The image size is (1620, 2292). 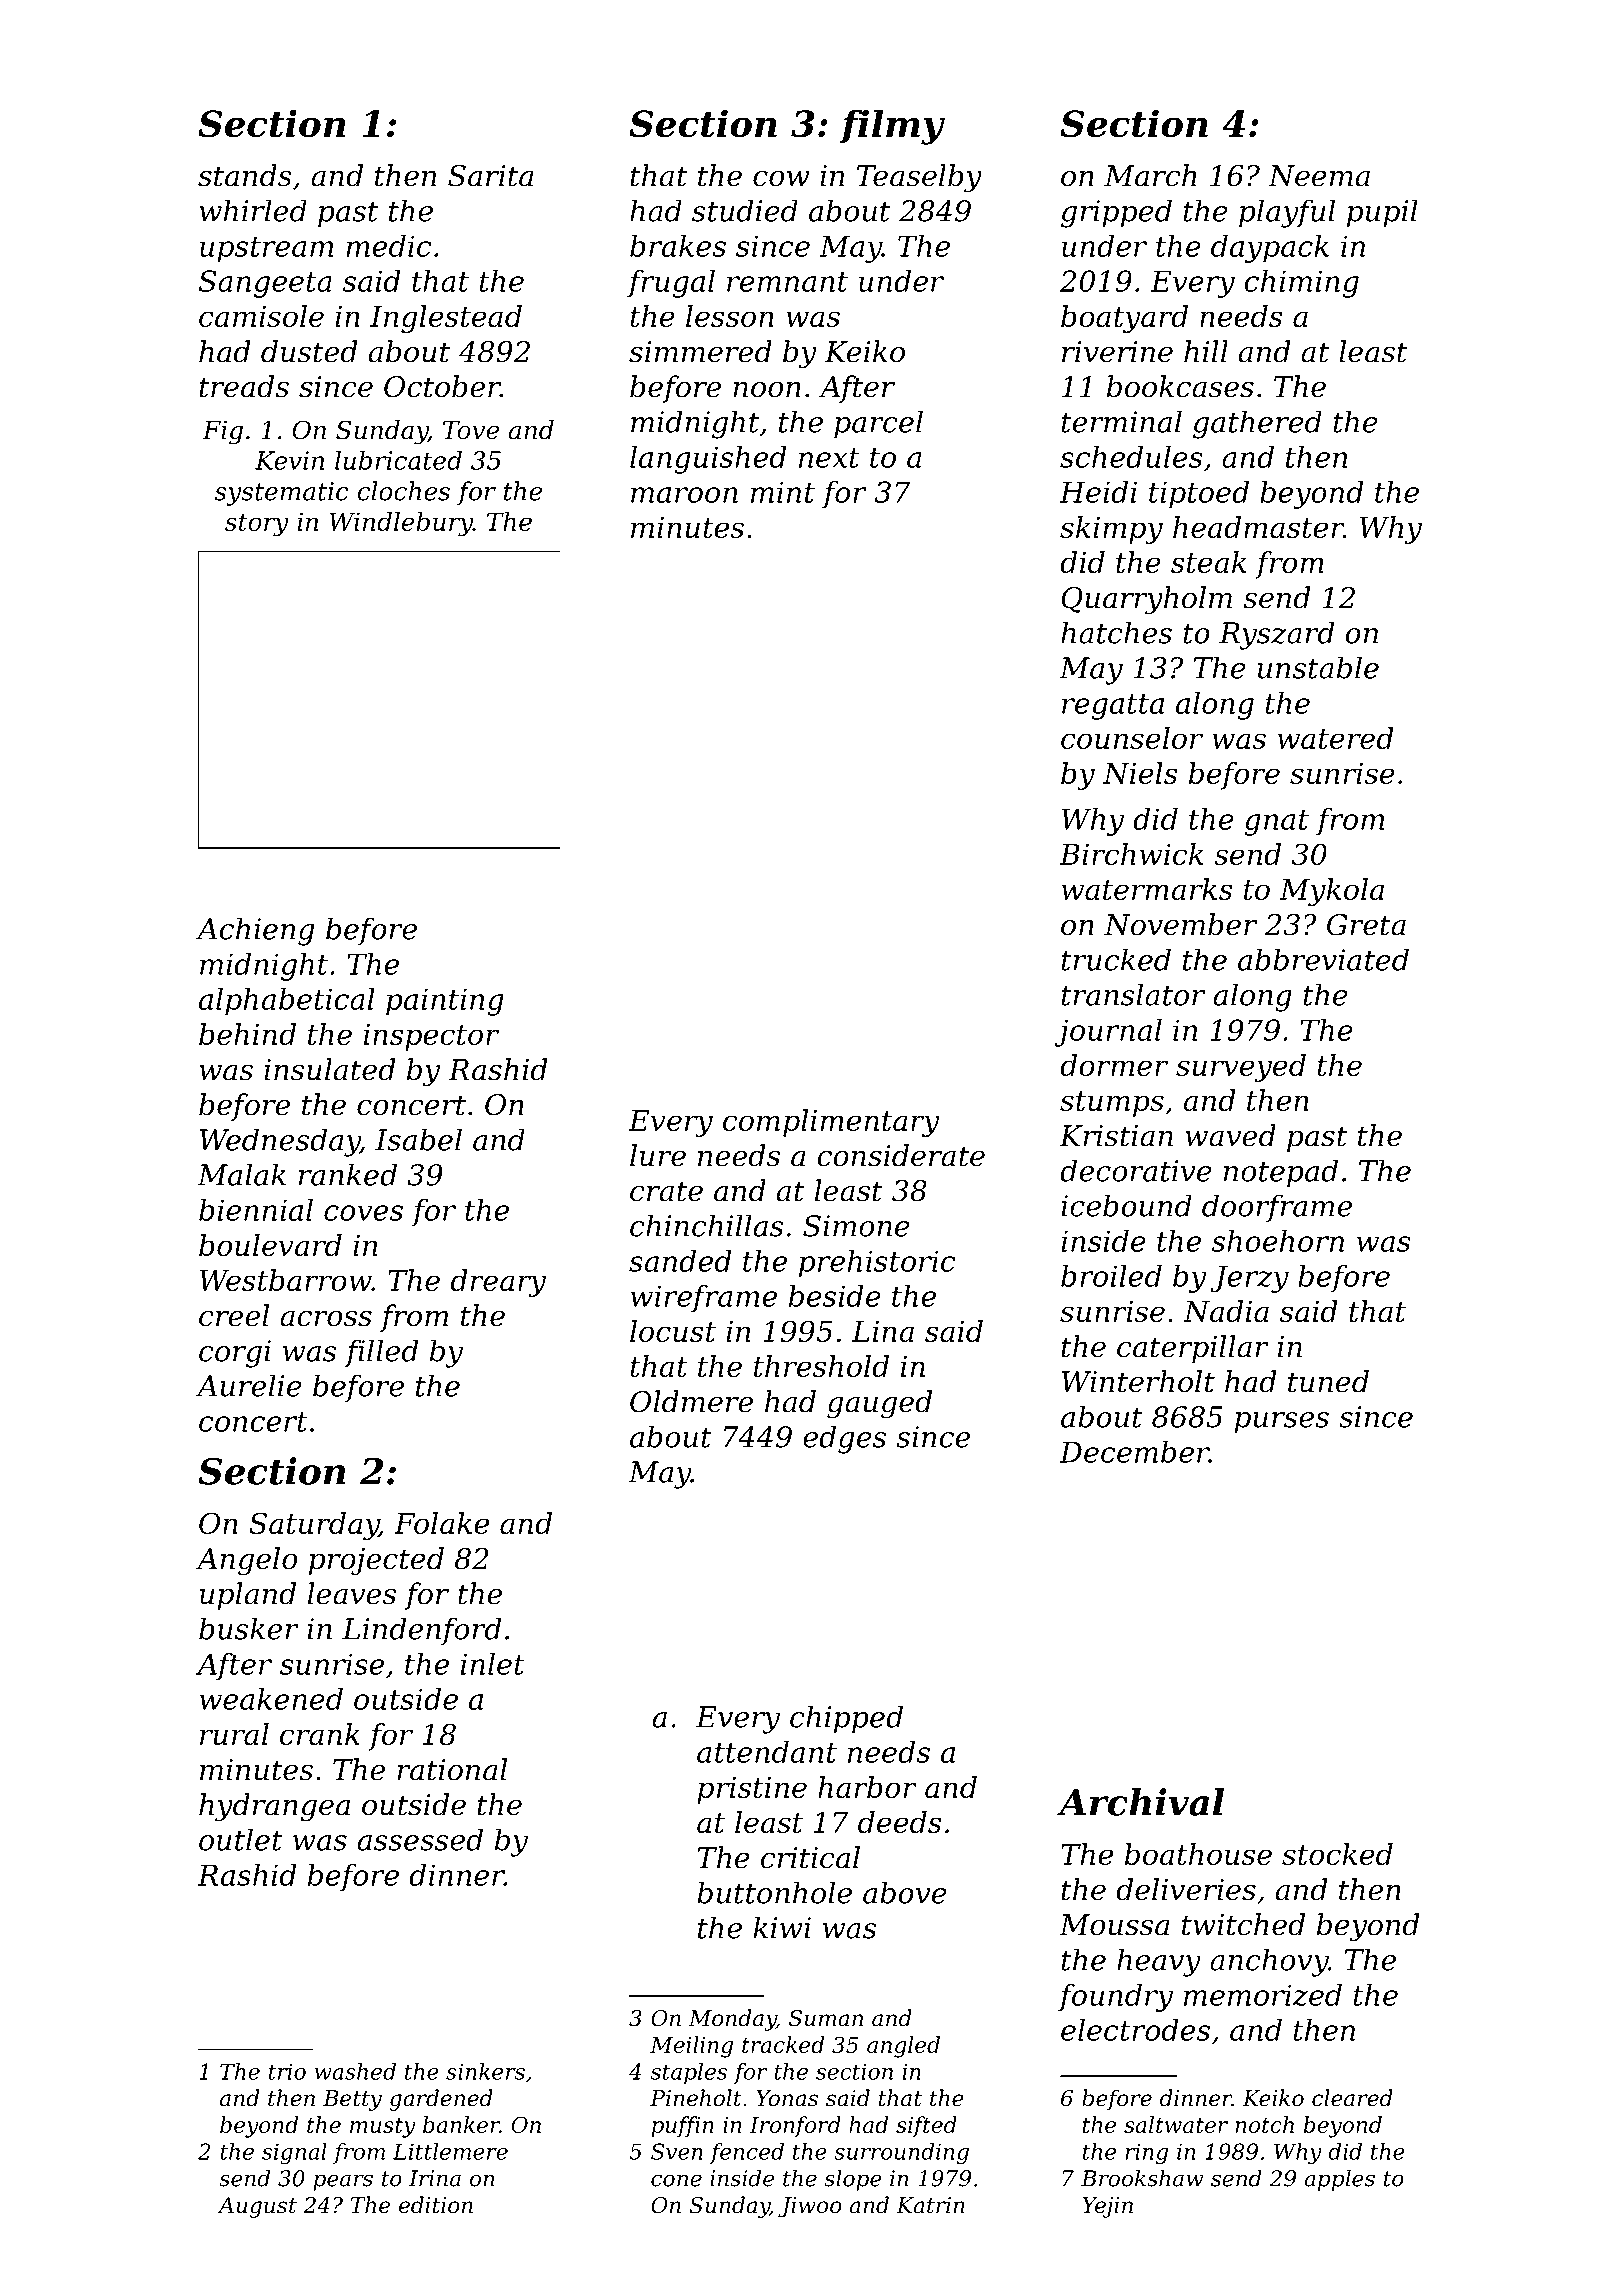 I want to click on maroon, so click(x=684, y=495).
